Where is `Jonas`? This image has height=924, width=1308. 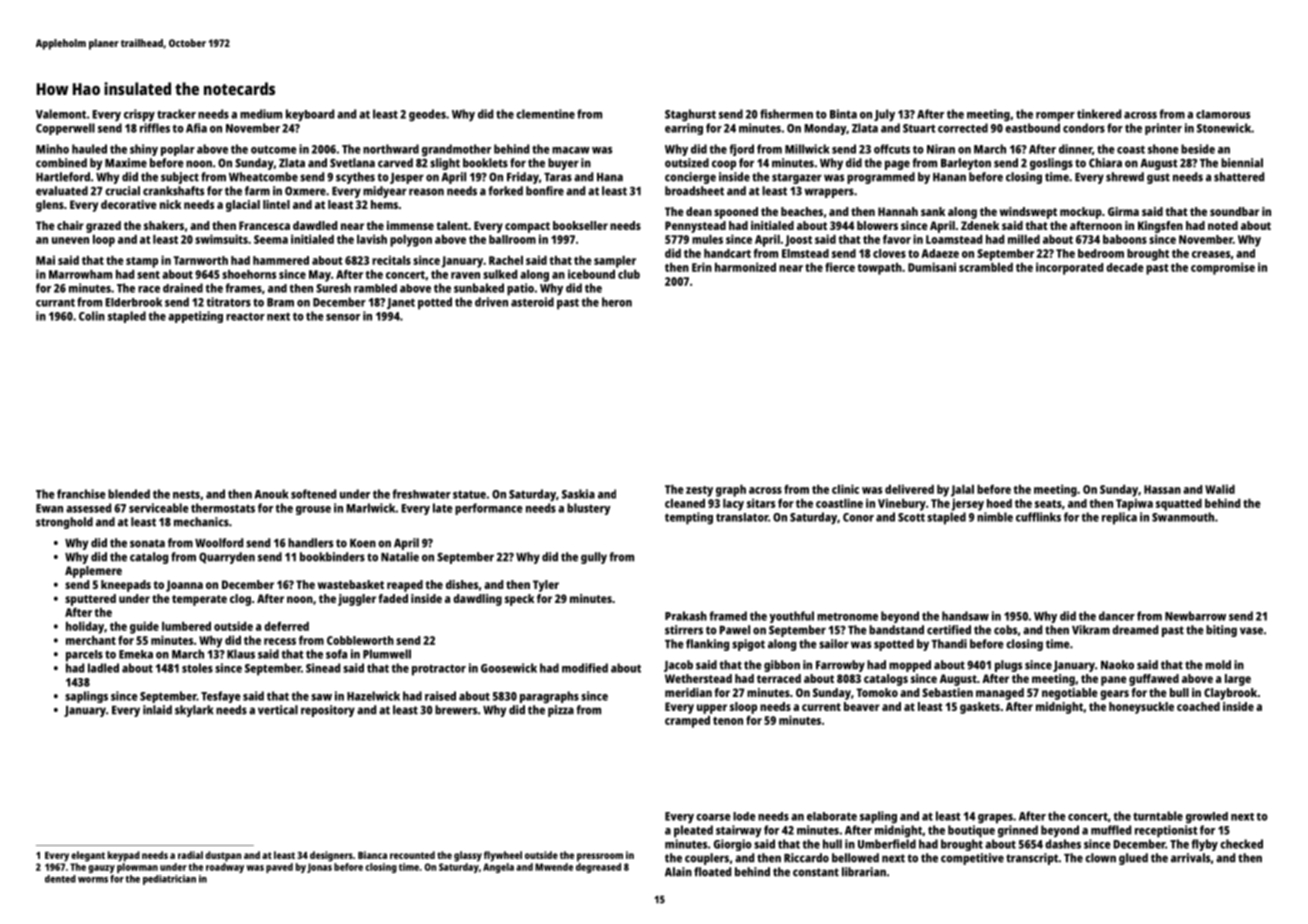 Jonas is located at coordinates (319, 868).
